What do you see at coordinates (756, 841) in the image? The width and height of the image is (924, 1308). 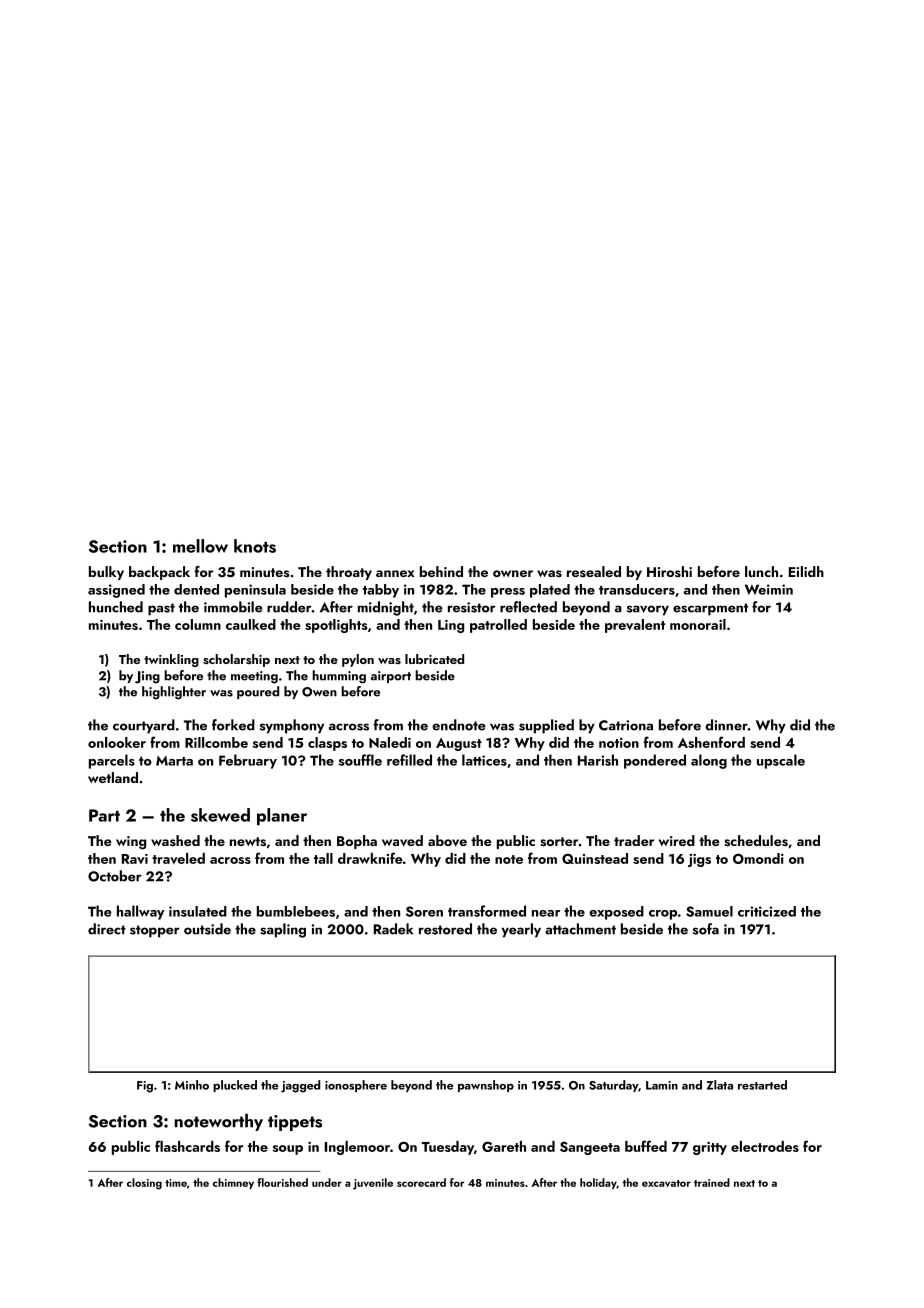 I see `schedules` at bounding box center [756, 841].
